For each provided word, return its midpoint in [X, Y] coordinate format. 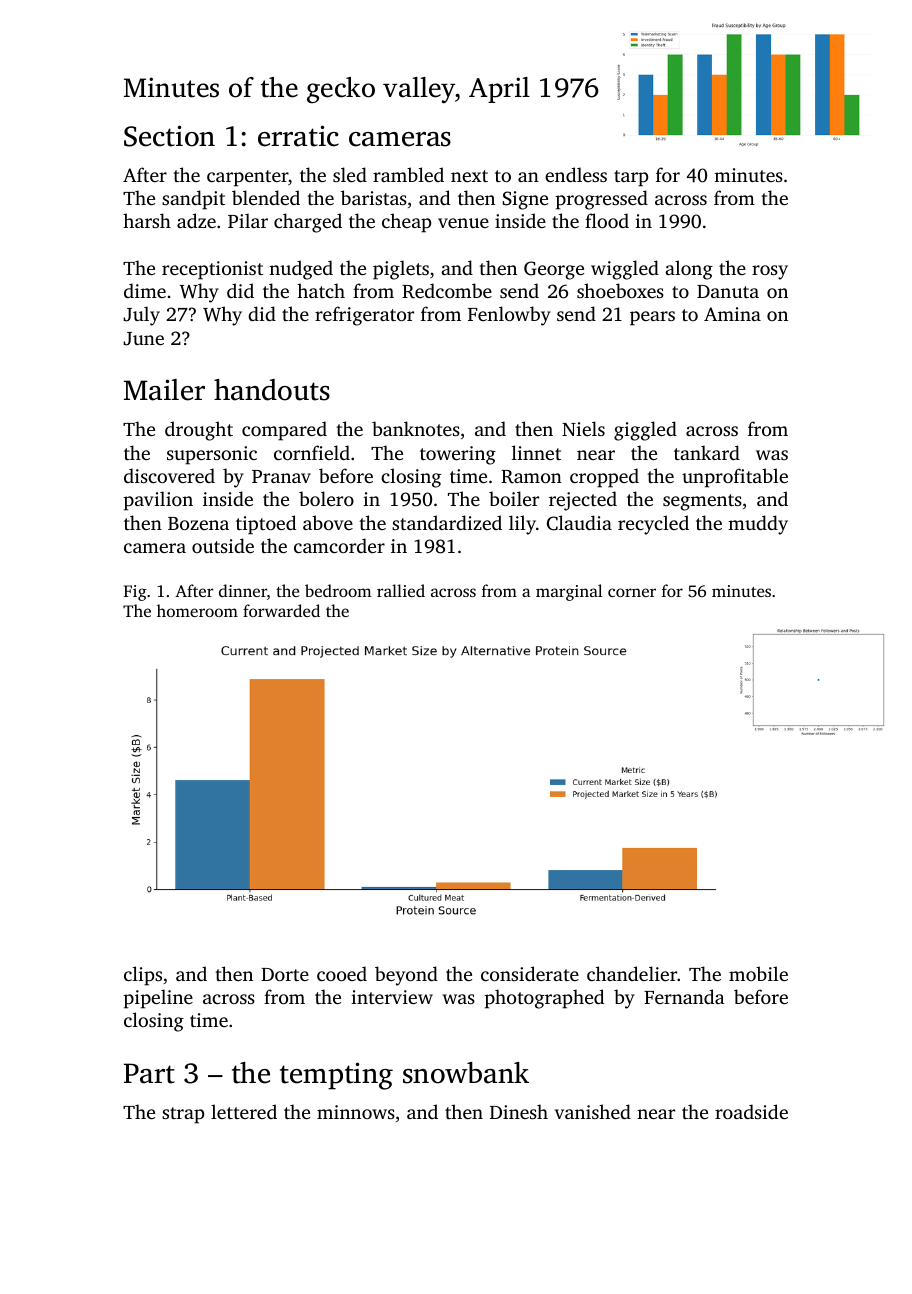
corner [632, 592]
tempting [336, 1076]
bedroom [338, 590]
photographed [544, 999]
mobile [758, 973]
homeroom [197, 610]
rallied [401, 590]
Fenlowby [509, 316]
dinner [243, 590]
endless [576, 174]
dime [145, 290]
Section [169, 136]
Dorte [285, 974]
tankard [707, 452]
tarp [631, 178]
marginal [569, 592]
